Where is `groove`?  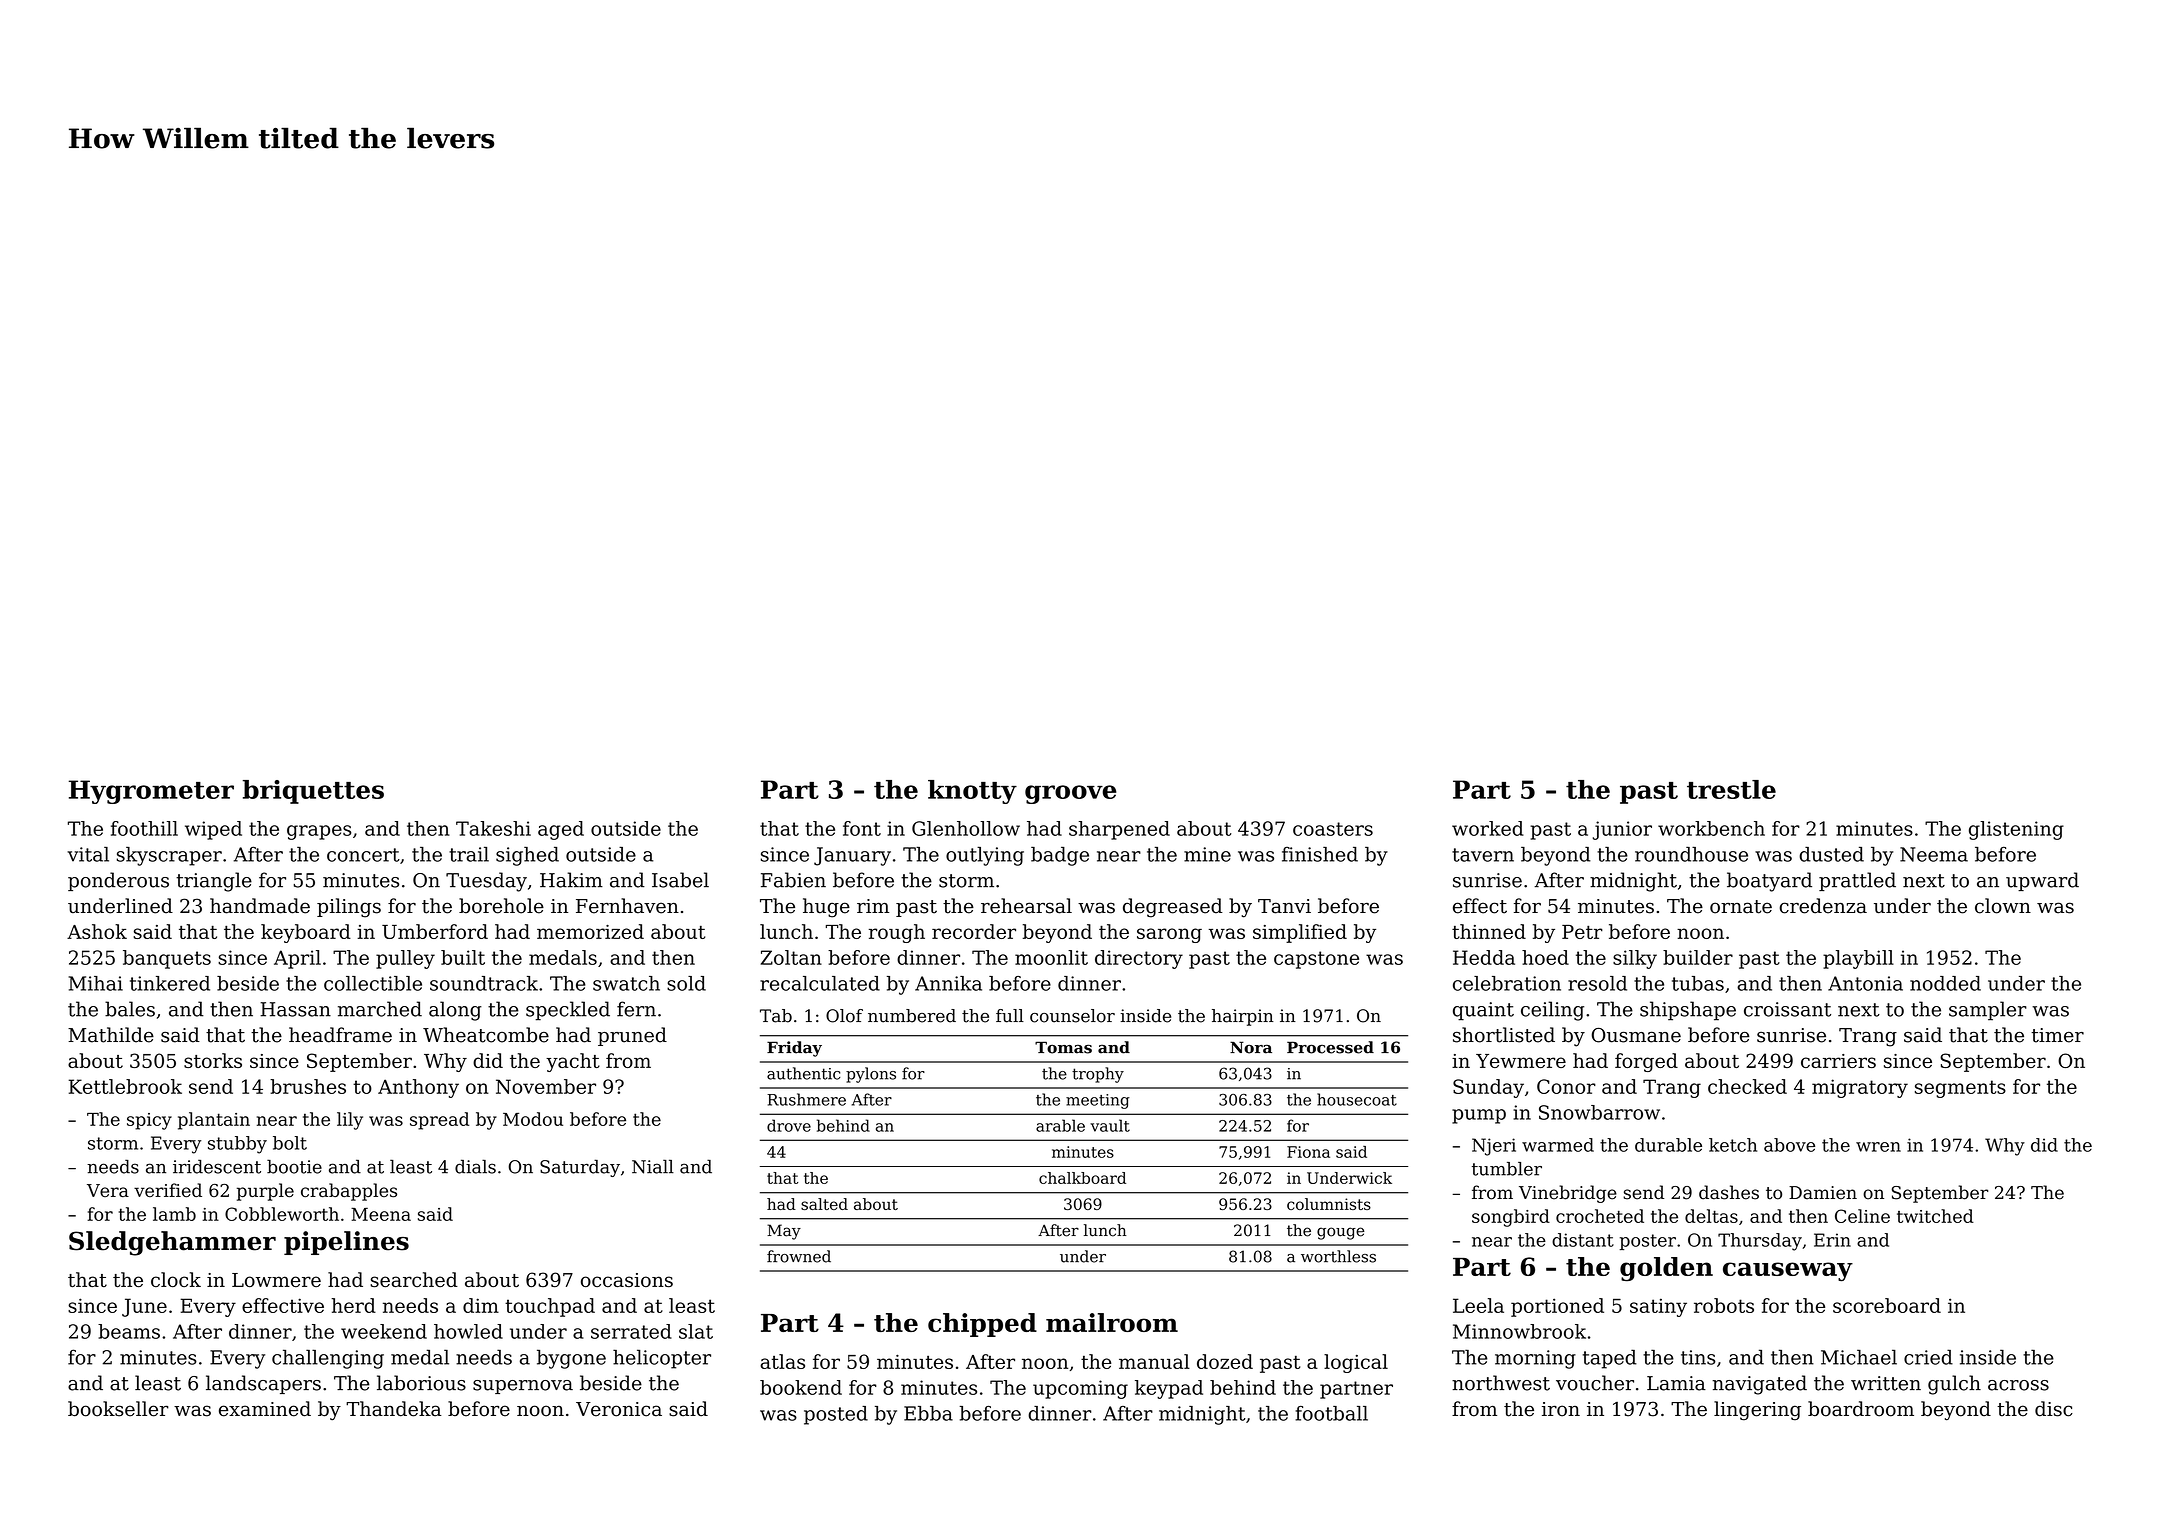 groove is located at coordinates (1070, 794).
